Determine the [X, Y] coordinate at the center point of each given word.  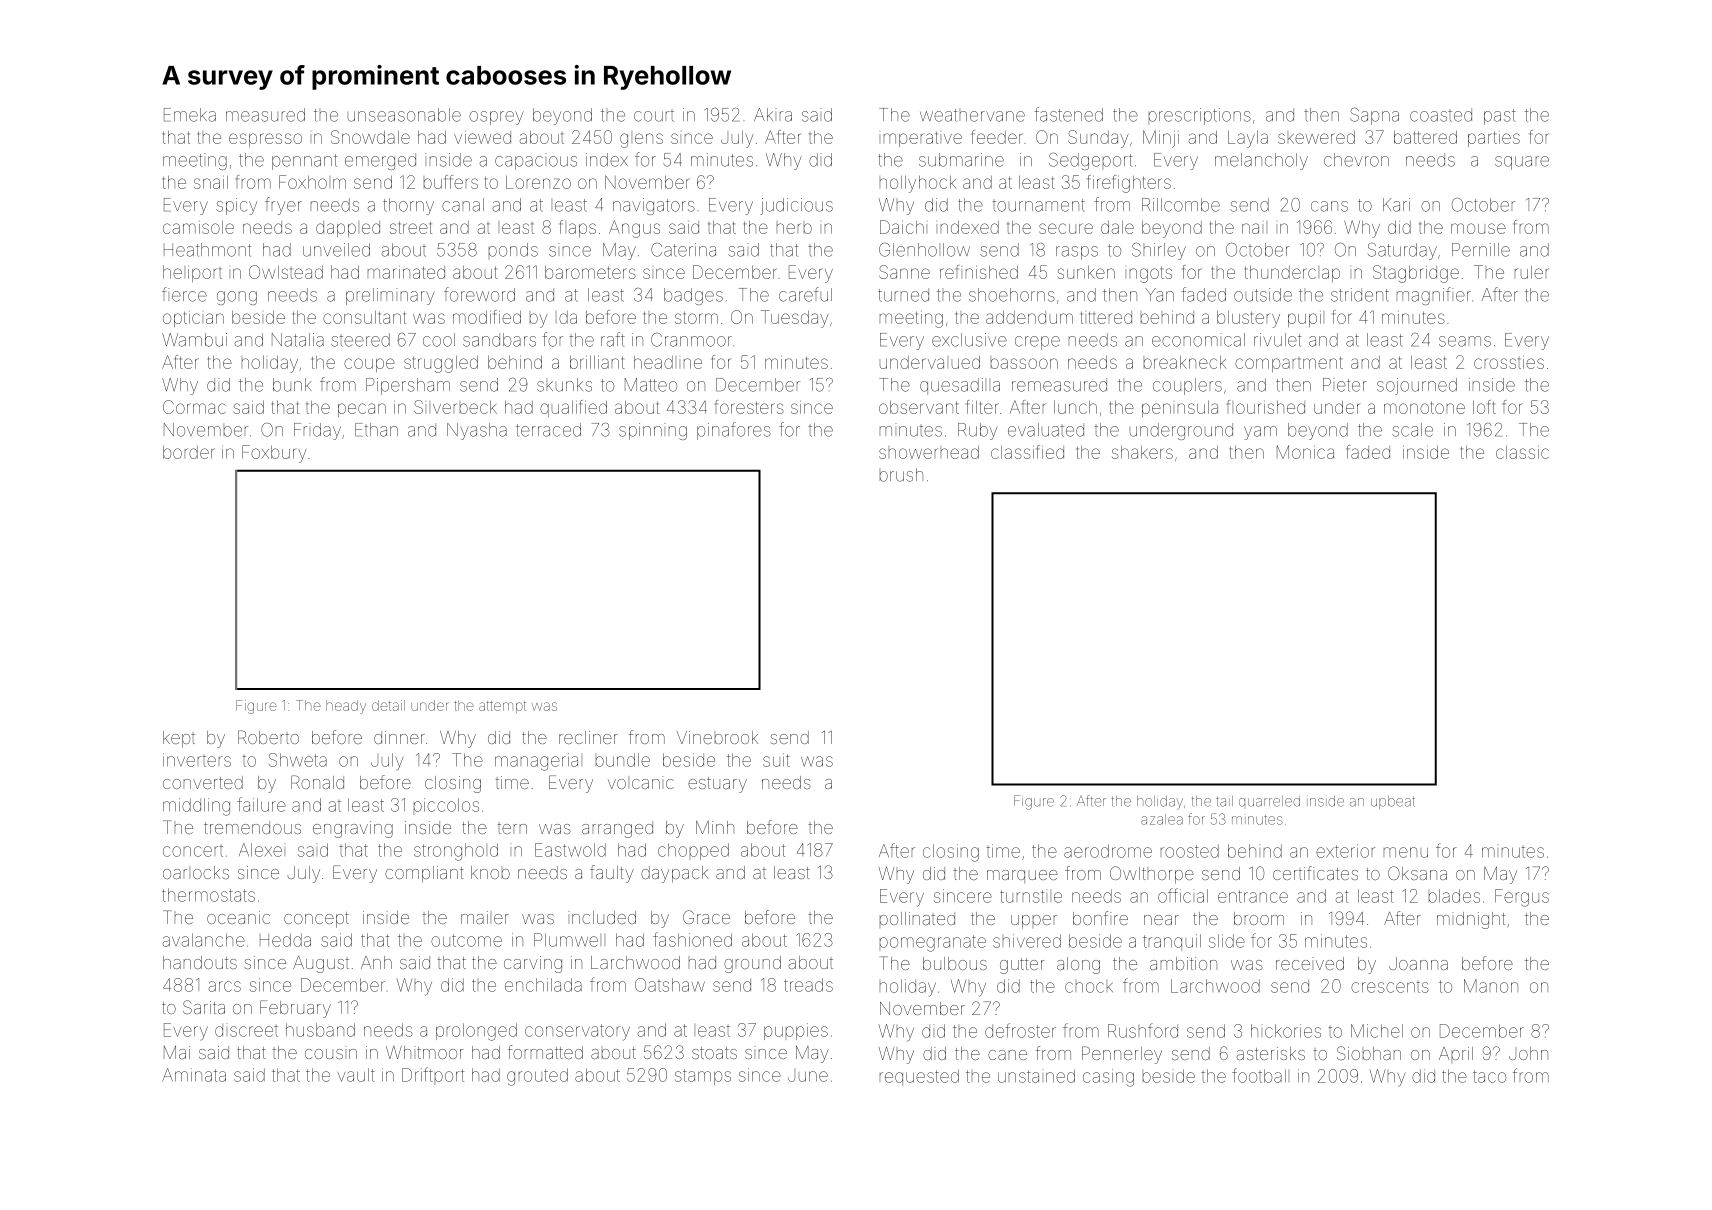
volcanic [641, 782]
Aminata [194, 1075]
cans [1329, 206]
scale [1412, 430]
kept [179, 739]
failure [261, 804]
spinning [653, 431]
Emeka [190, 115]
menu [1406, 852]
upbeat [1393, 802]
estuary [717, 785]
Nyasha [477, 431]
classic [1522, 452]
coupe [369, 365]
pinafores [734, 431]
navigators [654, 206]
